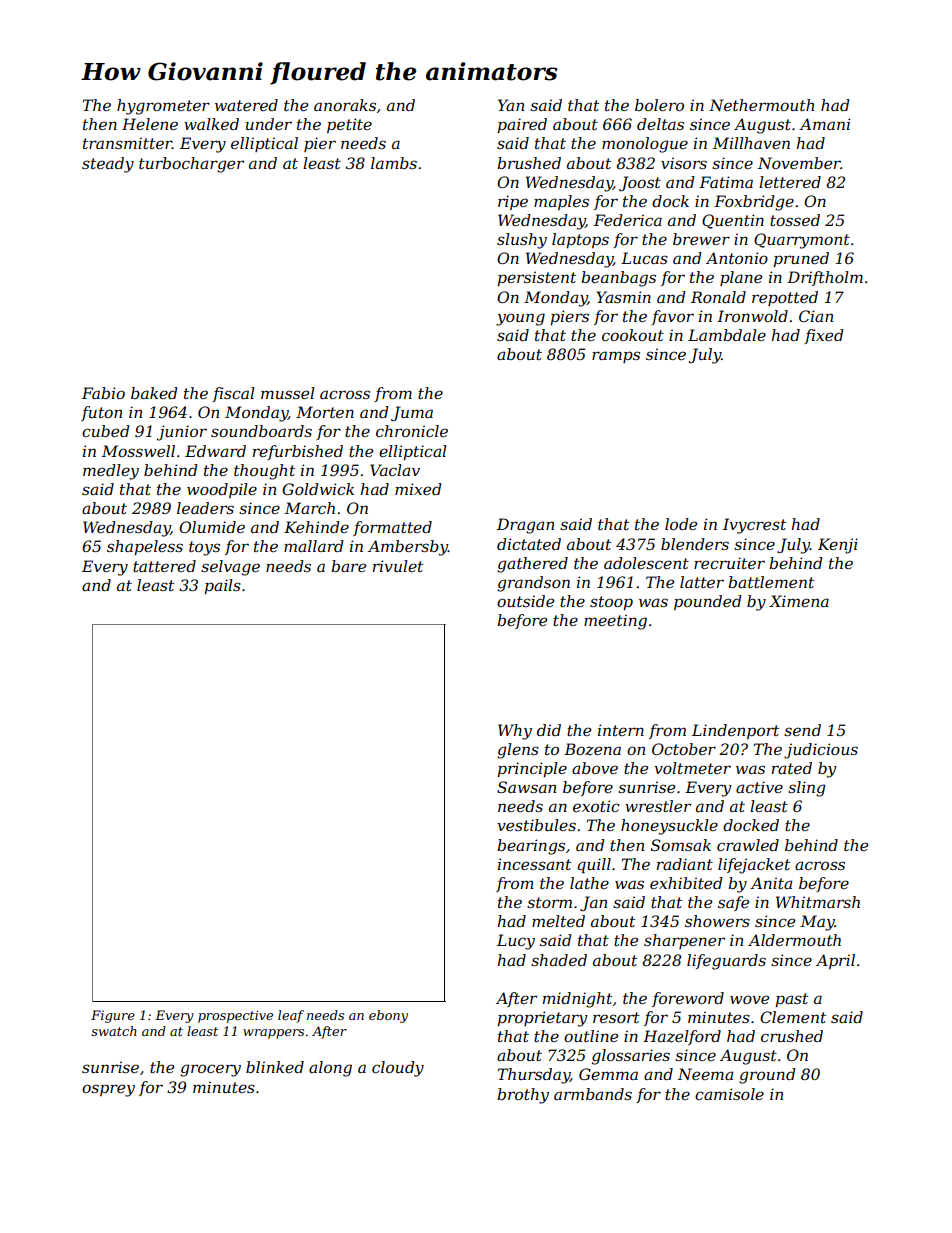 The image size is (952, 1233). Describe the element at coordinates (522, 241) in the screenshot. I see `slushy` at that location.
